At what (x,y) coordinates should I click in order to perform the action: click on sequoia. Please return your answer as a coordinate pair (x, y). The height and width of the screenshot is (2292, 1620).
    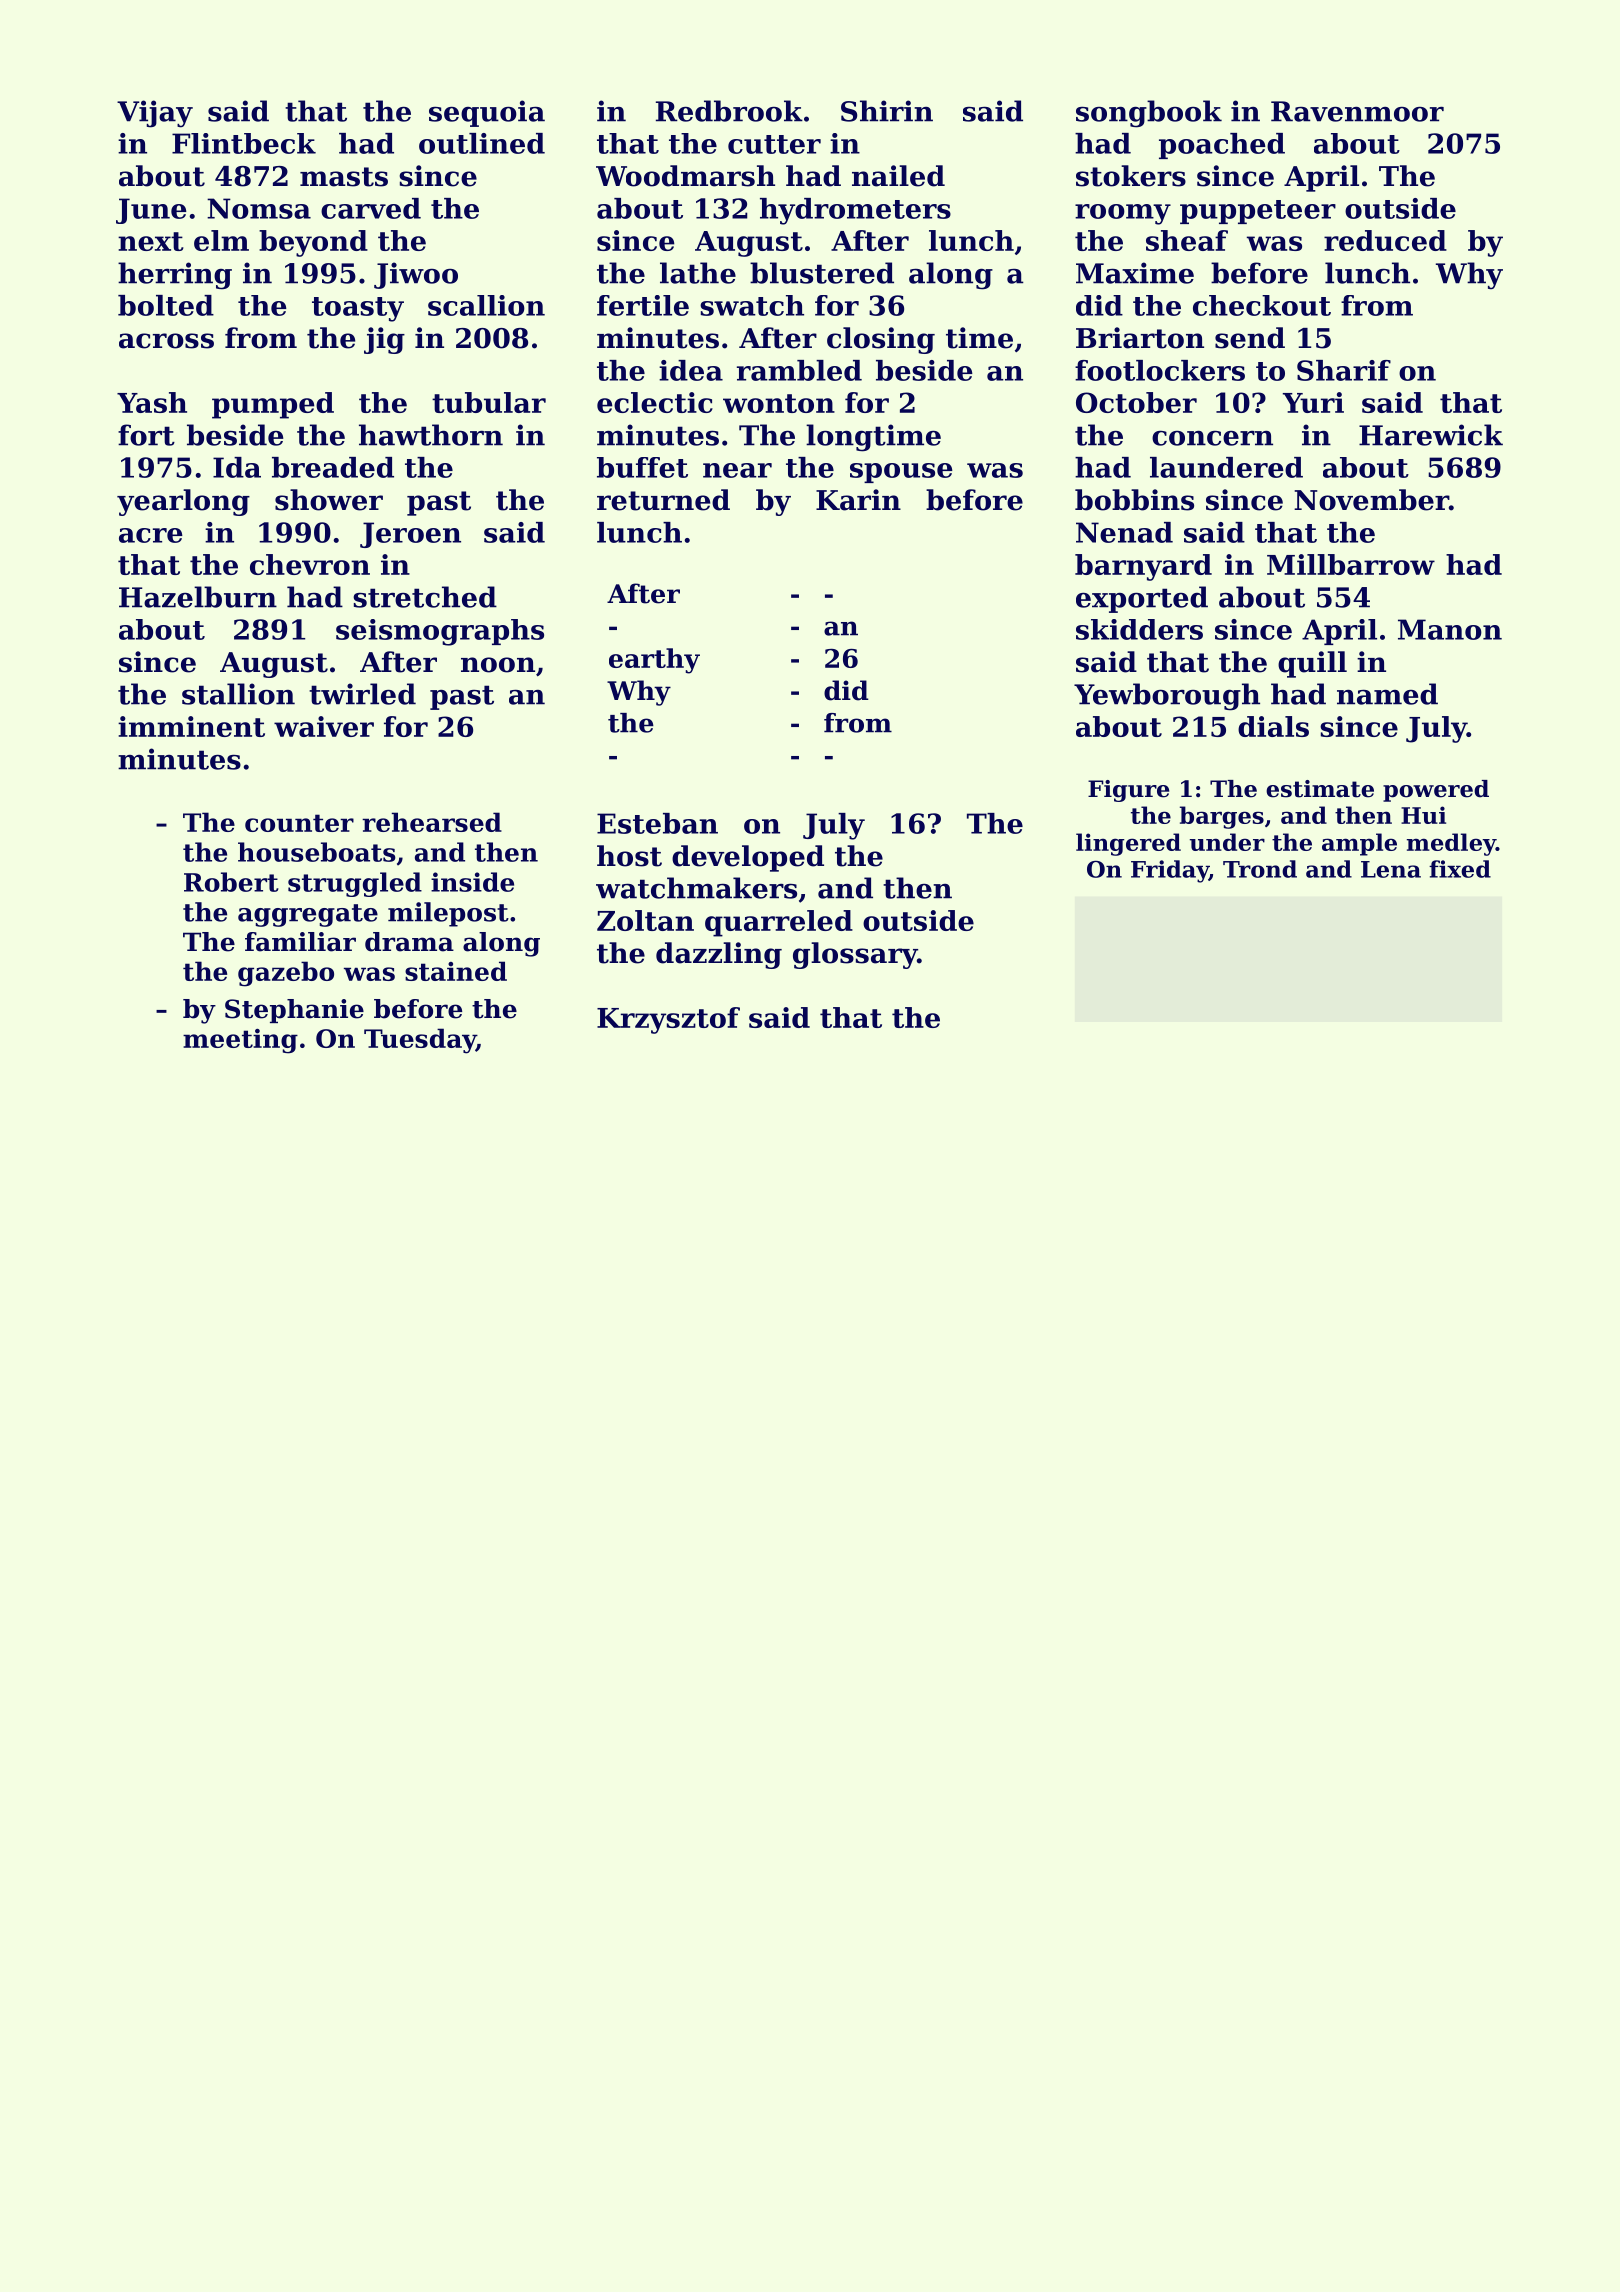
    Looking at the image, I should click on (487, 113).
